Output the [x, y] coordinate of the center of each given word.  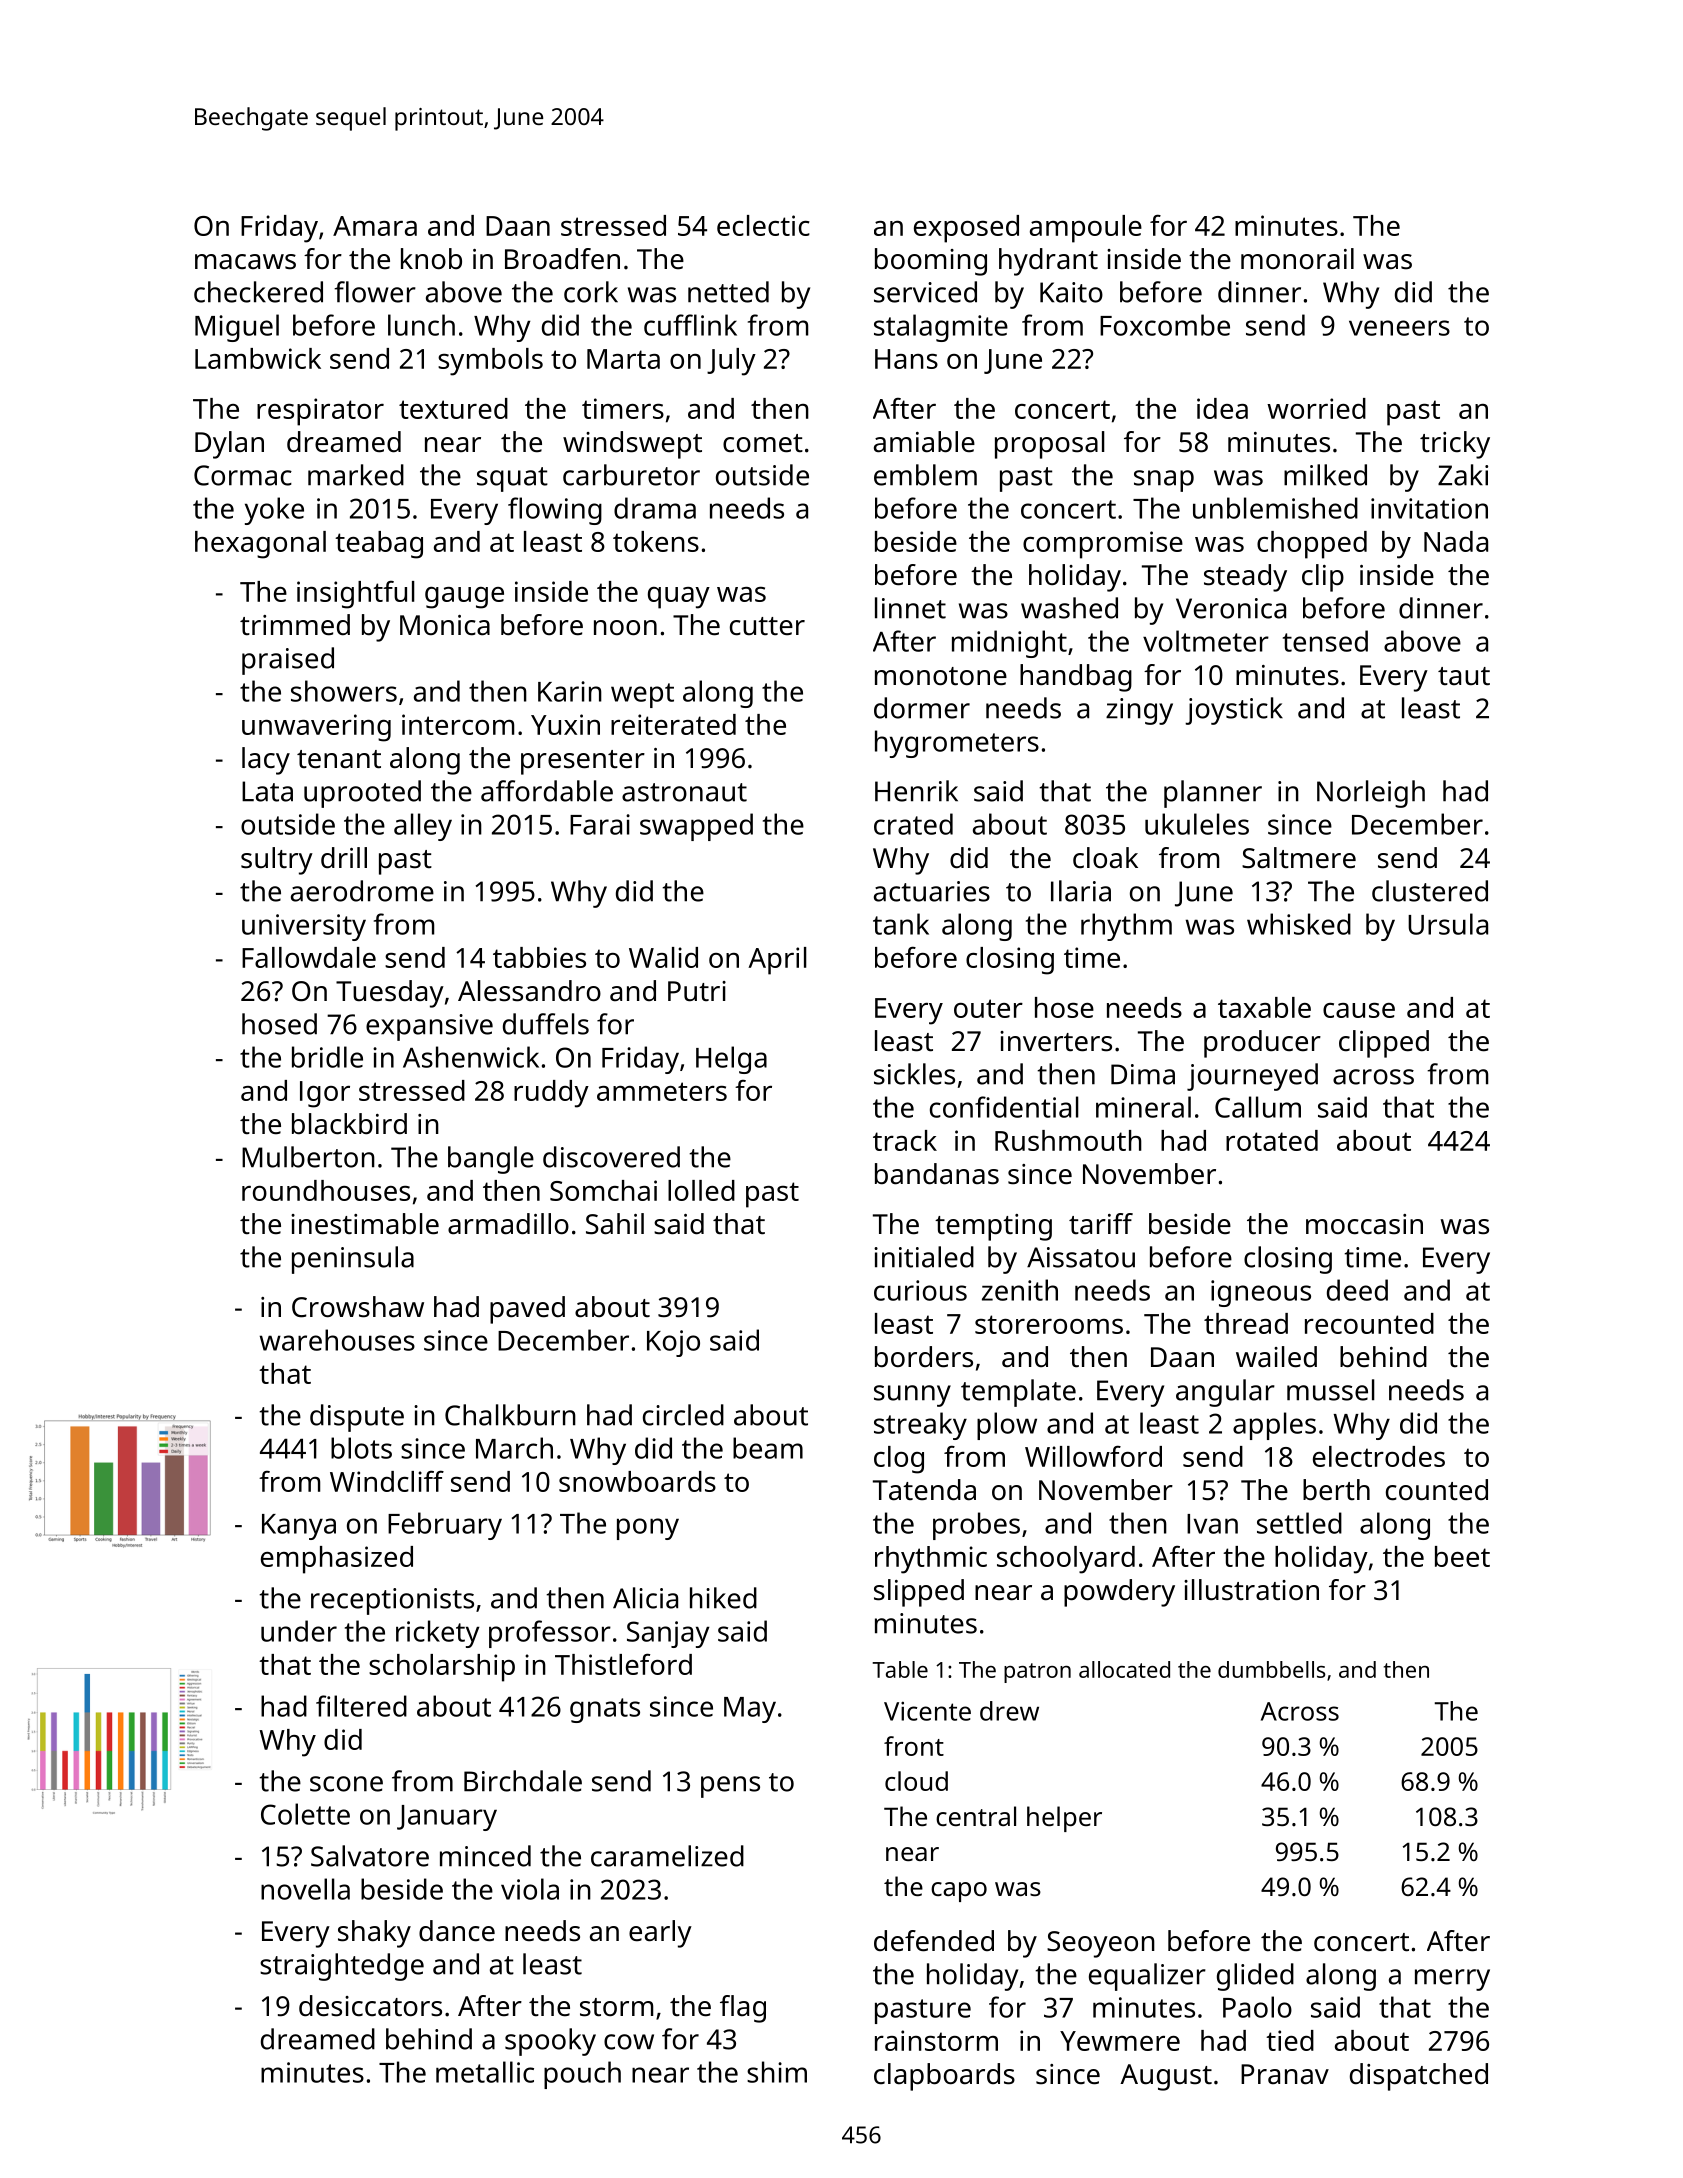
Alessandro [529, 991]
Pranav [1285, 2074]
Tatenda [924, 1490]
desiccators [370, 2006]
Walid [663, 957]
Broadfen [562, 259]
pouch [582, 2075]
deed [1357, 1290]
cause [1359, 1010]
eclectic [763, 225]
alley [423, 827]
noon [625, 628]
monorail [1297, 259]
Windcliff [387, 1481]
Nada [1456, 541]
